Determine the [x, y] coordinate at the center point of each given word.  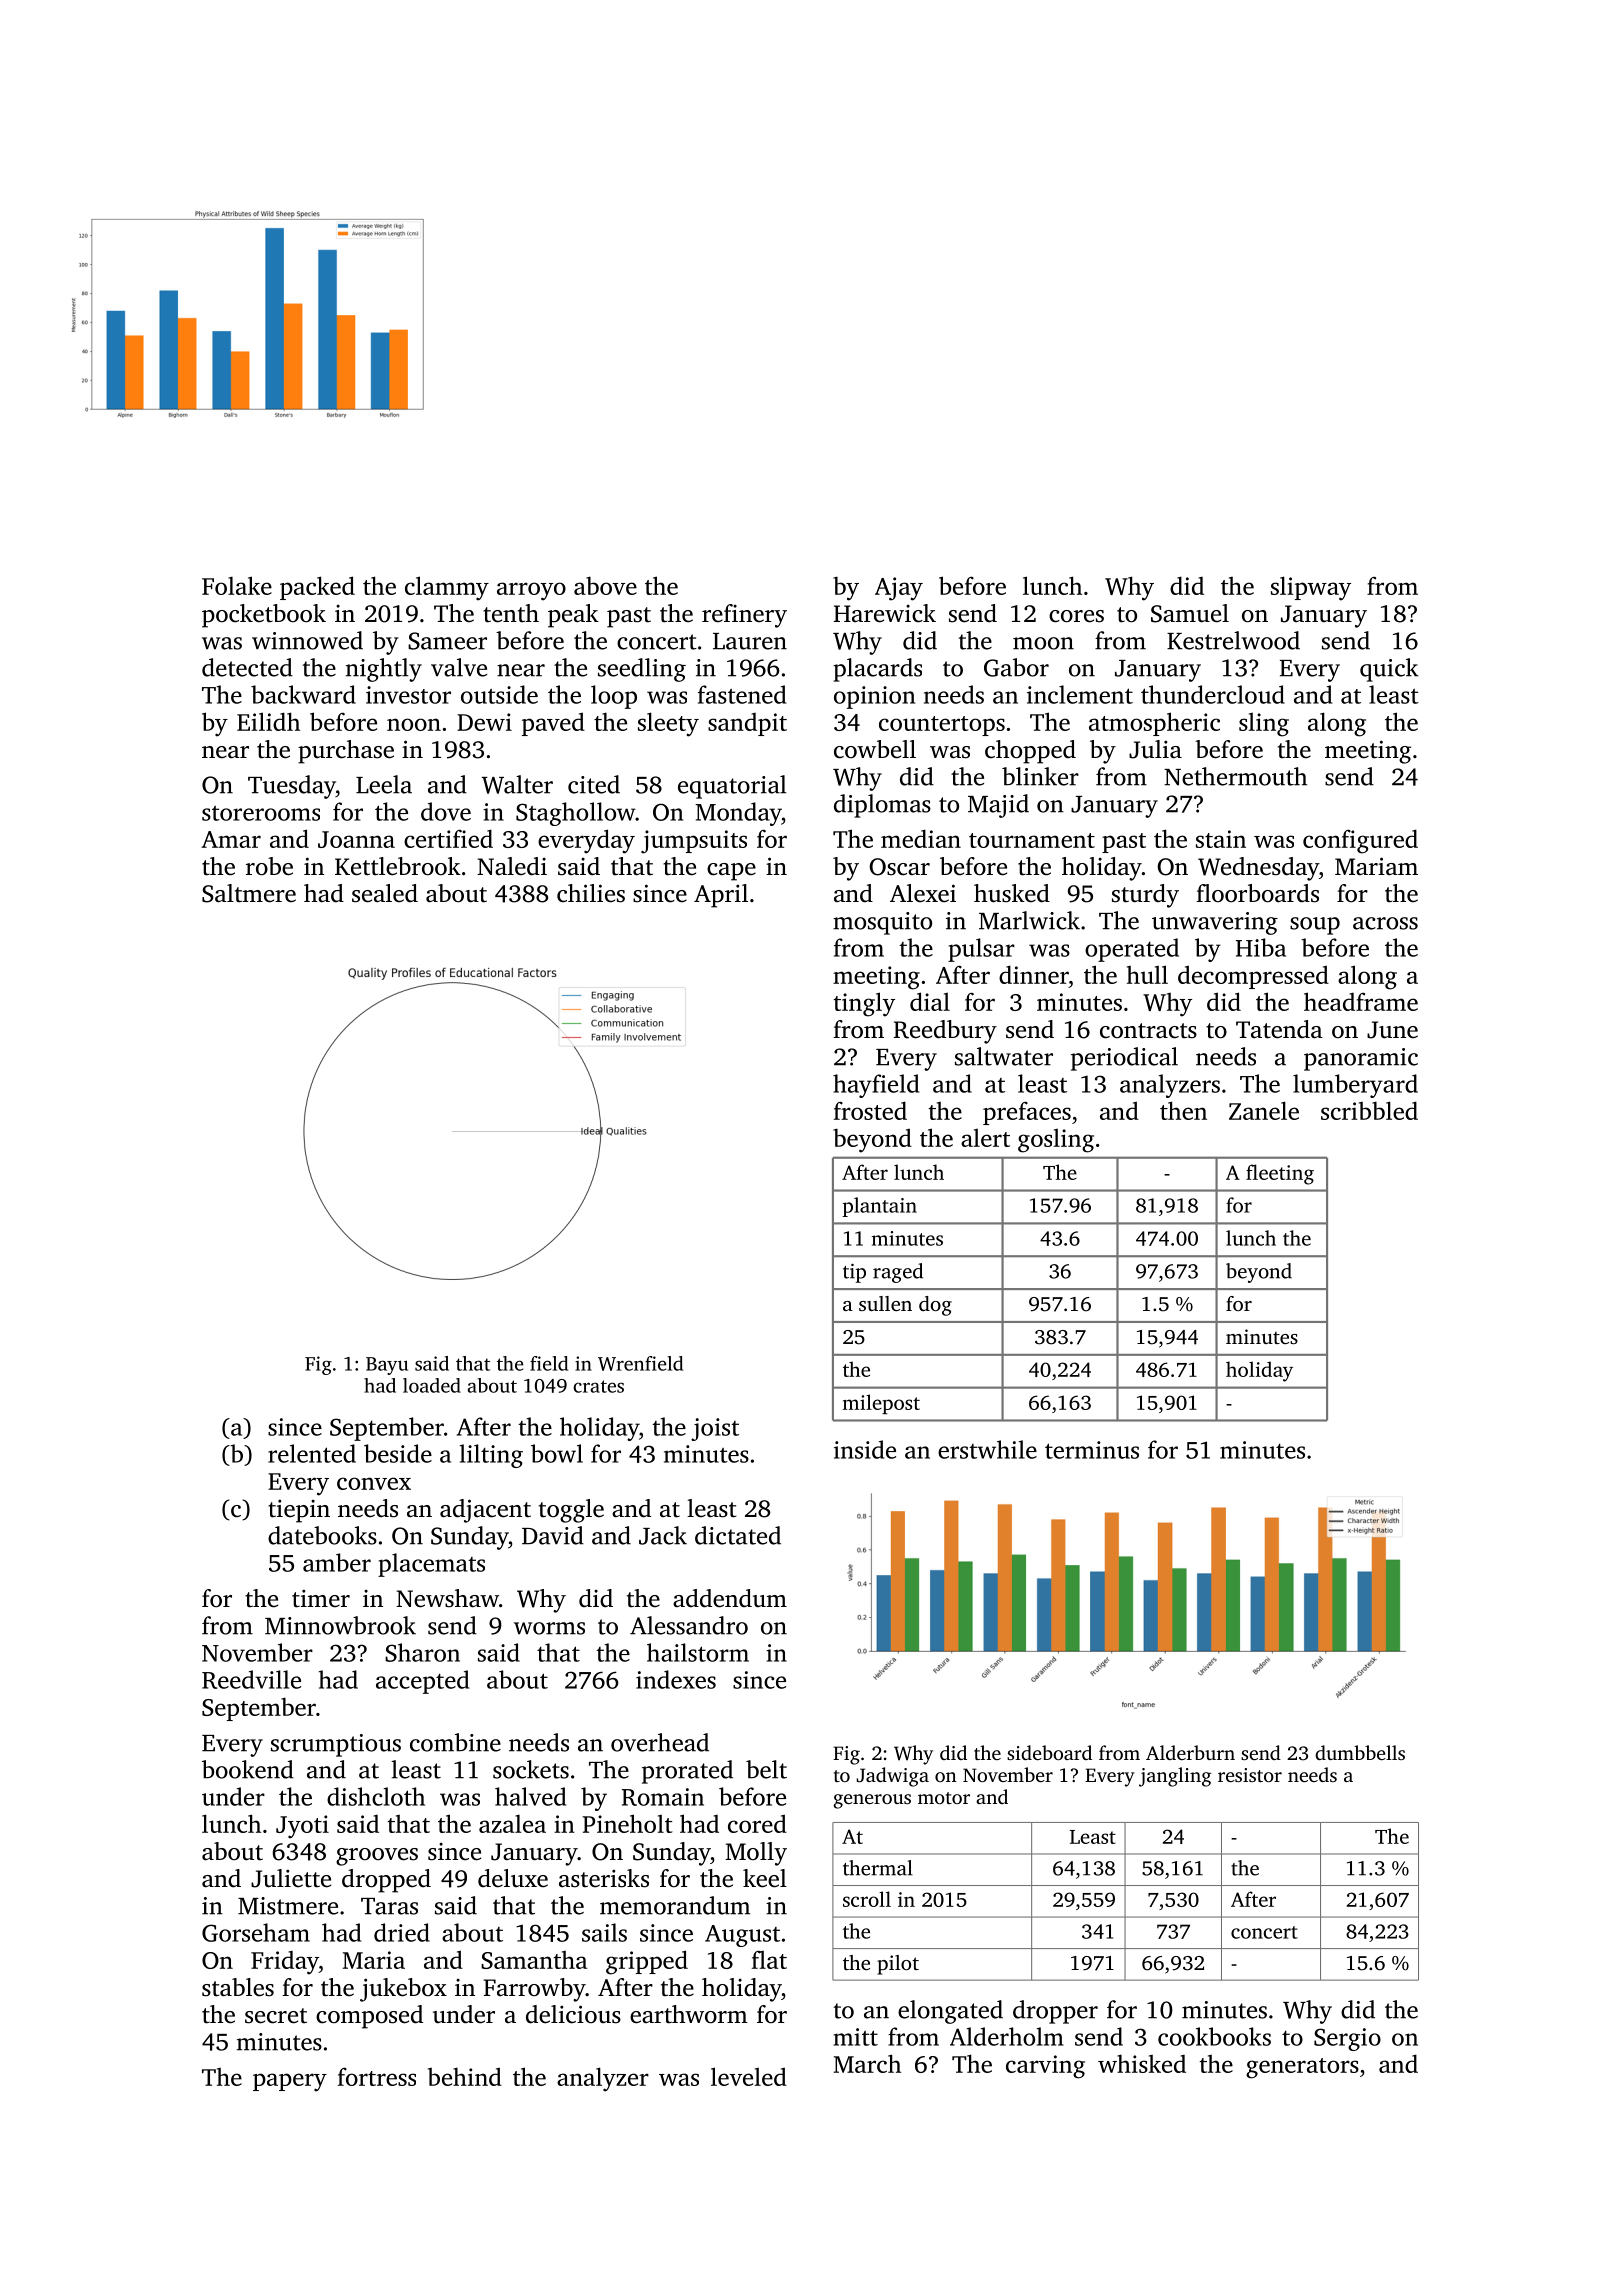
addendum [730, 1598]
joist [715, 1429]
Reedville [251, 1679]
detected [247, 667]
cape [731, 872]
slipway [1311, 588]
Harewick [885, 613]
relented [312, 1453]
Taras [389, 1906]
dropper [1055, 2012]
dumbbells [1360, 1752]
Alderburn [1190, 1752]
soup [1315, 926]
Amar [231, 839]
